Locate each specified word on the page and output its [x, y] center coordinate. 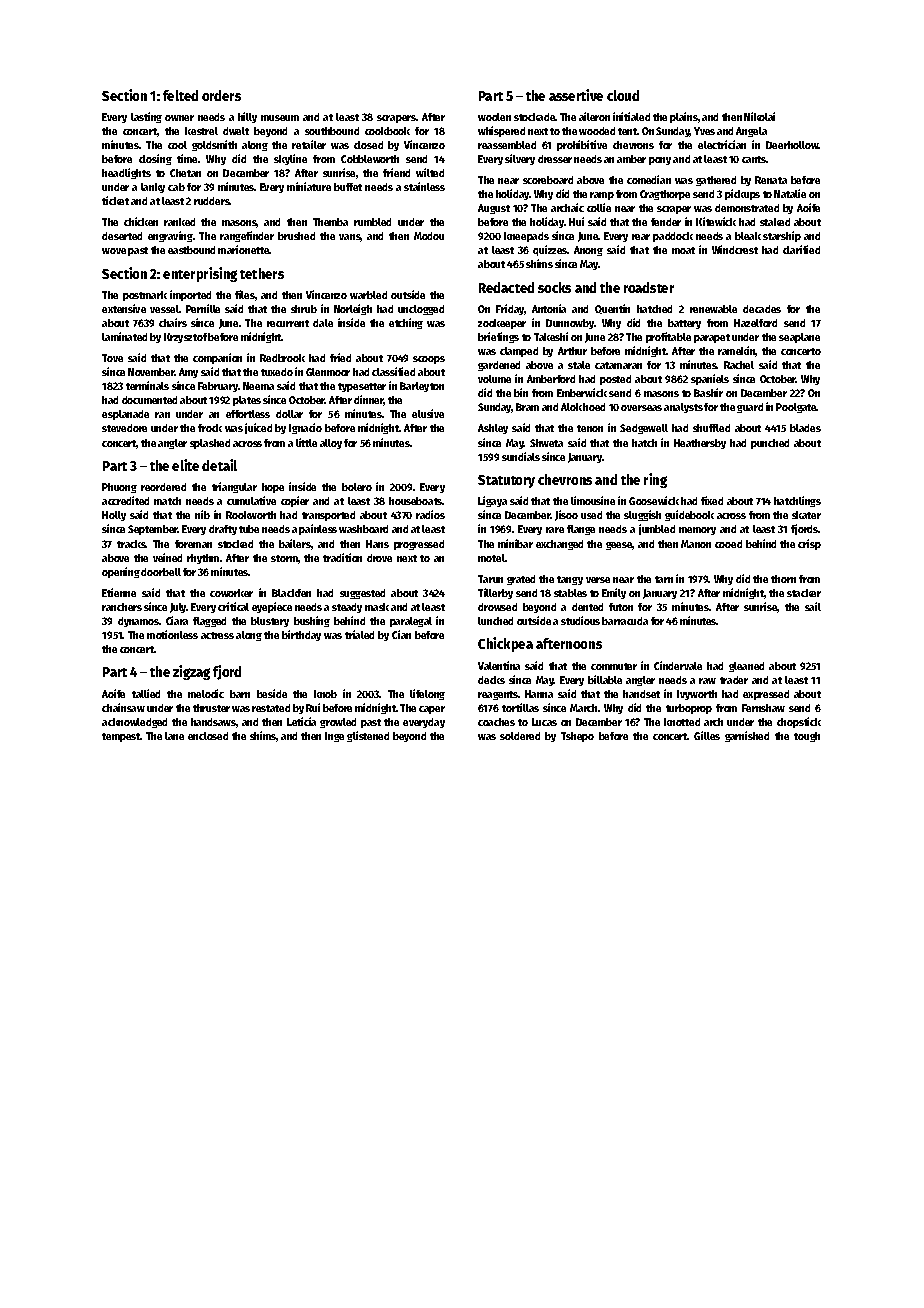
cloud [623, 95]
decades [762, 309]
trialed [359, 634]
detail [219, 465]
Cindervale [678, 665]
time [187, 158]
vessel [165, 309]
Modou [429, 236]
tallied [146, 693]
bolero [357, 487]
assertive [576, 95]
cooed [728, 544]
